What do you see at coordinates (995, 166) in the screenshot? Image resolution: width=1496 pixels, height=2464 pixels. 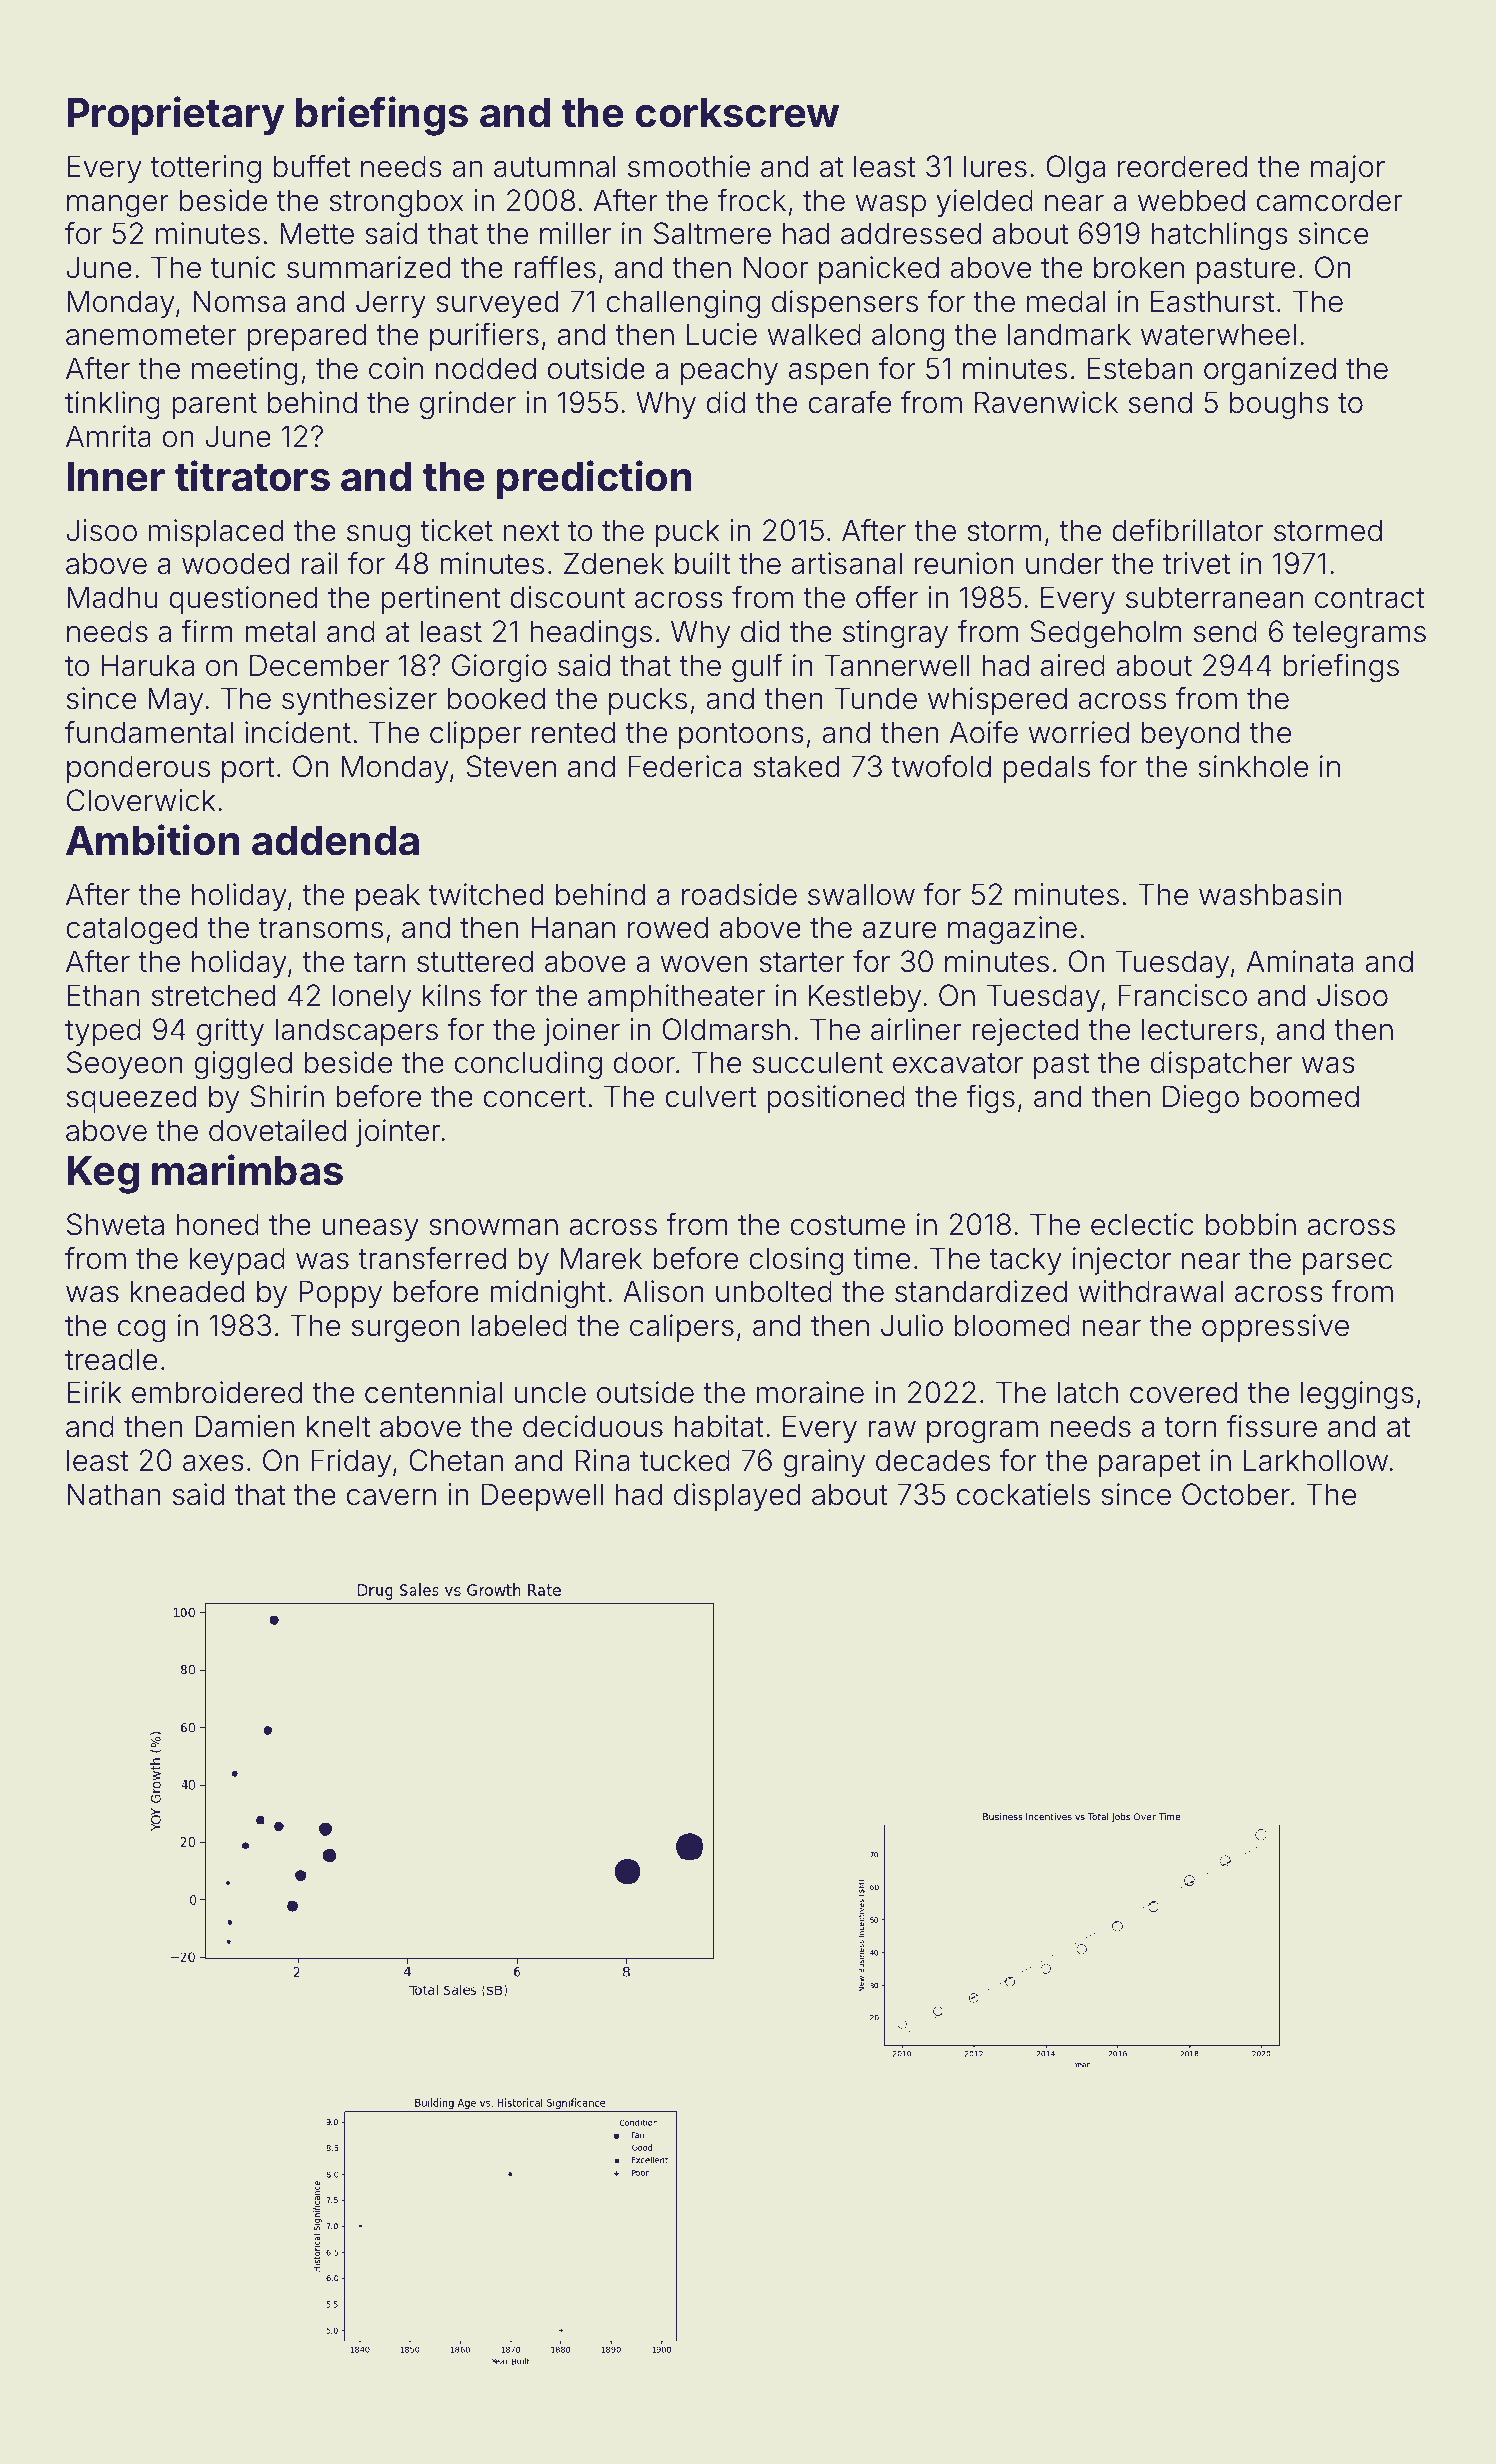 I see `lures` at bounding box center [995, 166].
